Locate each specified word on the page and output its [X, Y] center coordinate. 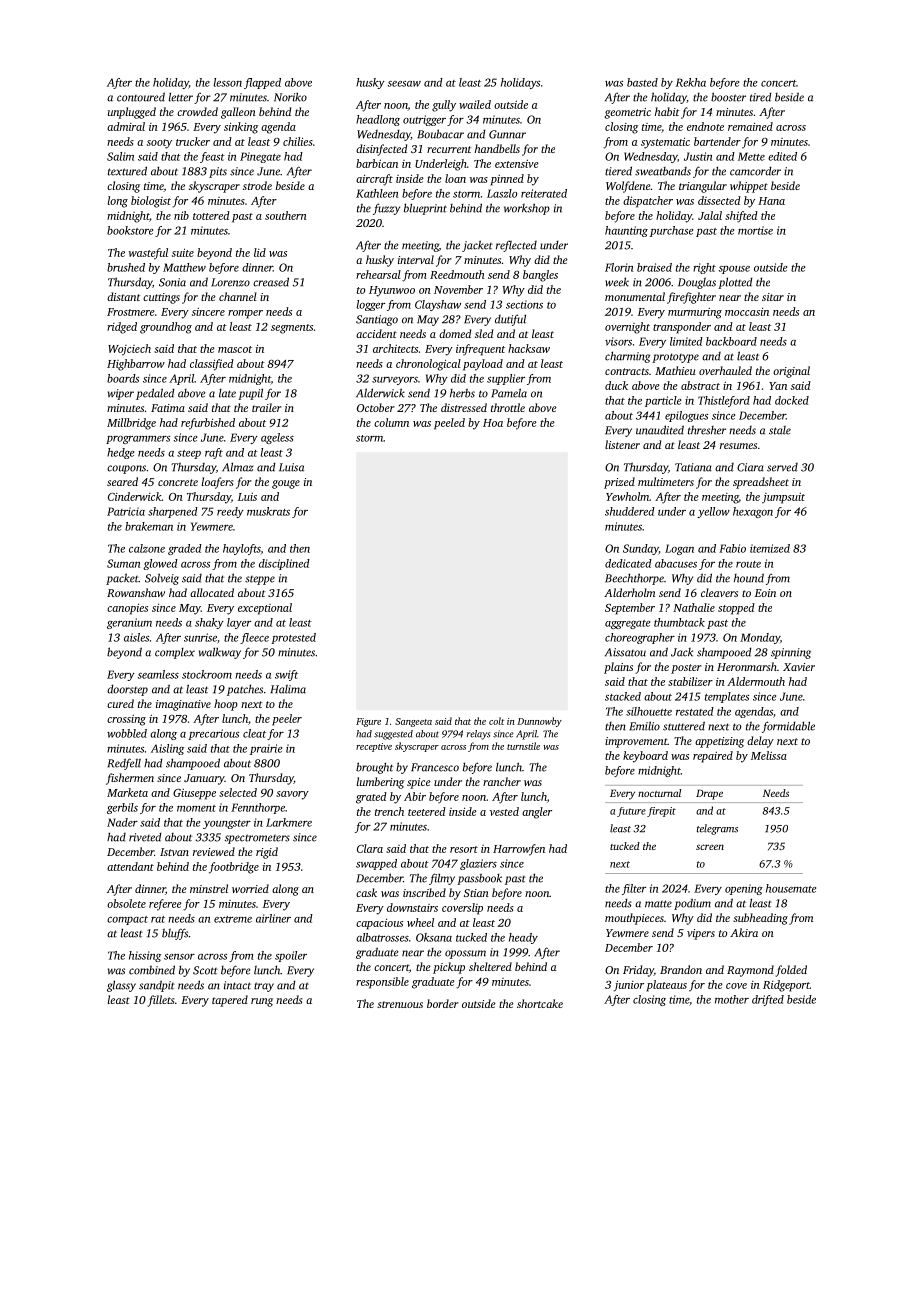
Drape [709, 794]
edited [782, 156]
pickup [449, 968]
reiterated [544, 193]
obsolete [126, 903]
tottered [211, 215]
